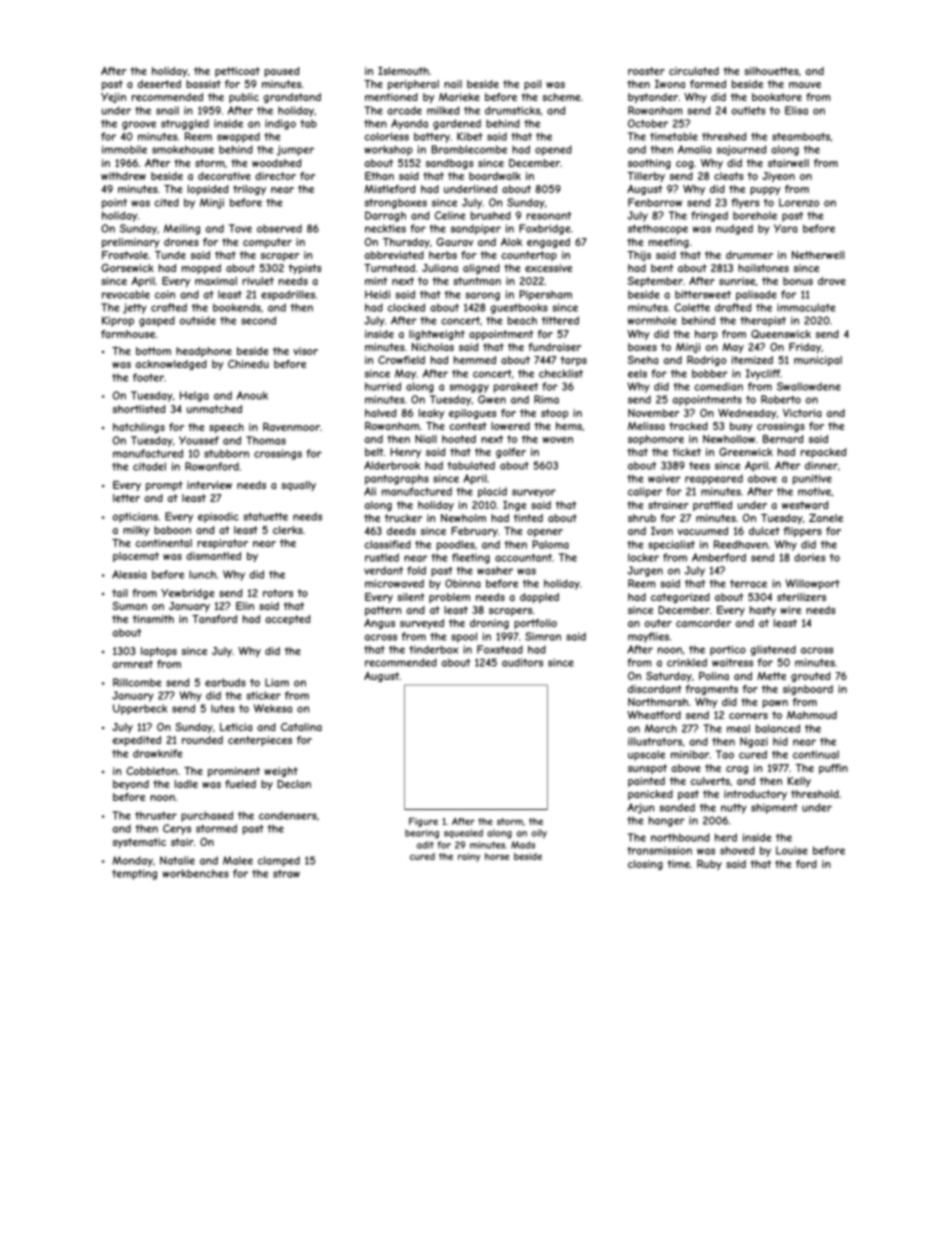 This screenshot has height=1233, width=952. I want to click on Ruby, so click(709, 865).
